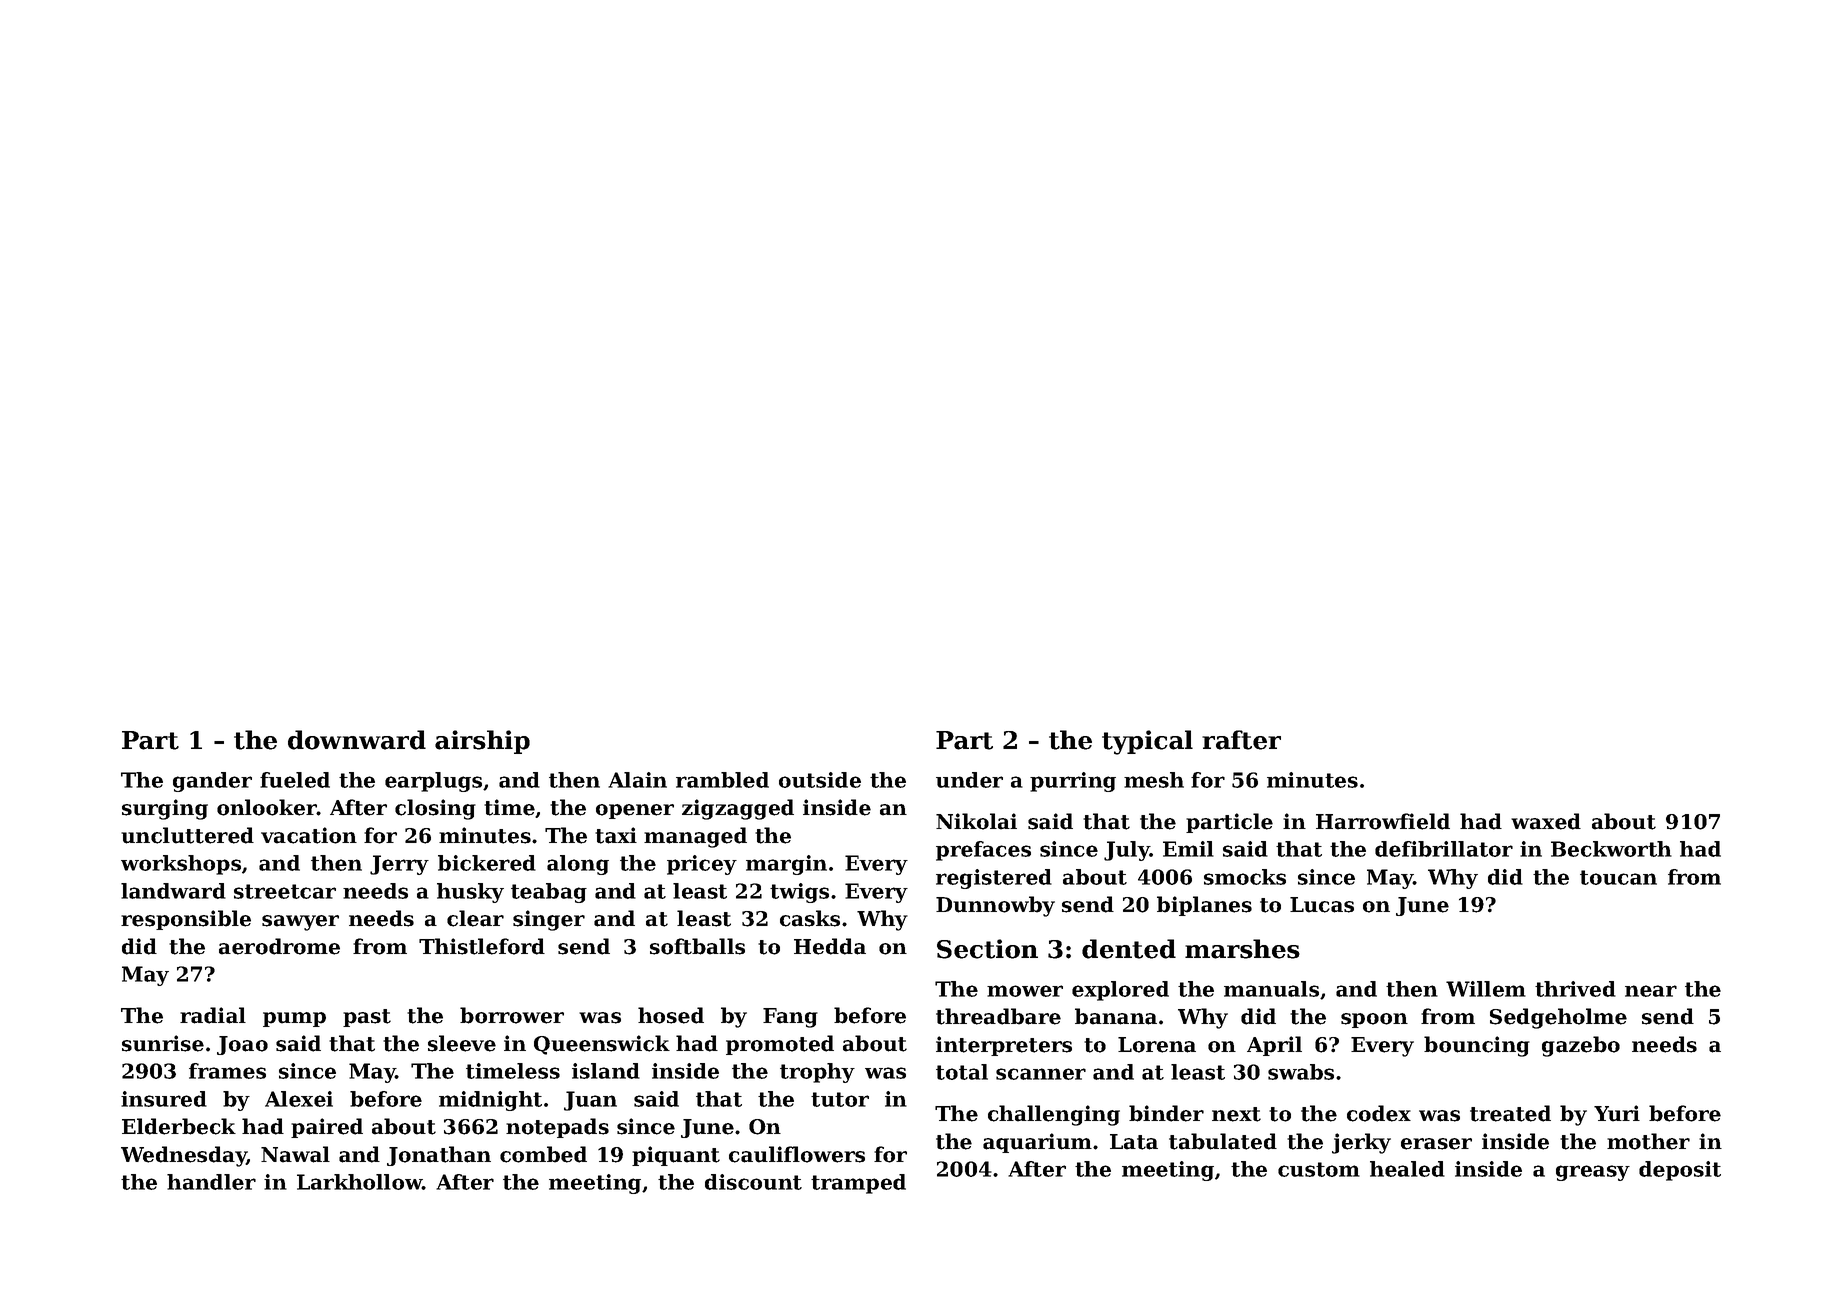 Image resolution: width=1843 pixels, height=1303 pixels. I want to click on Beckworth, so click(1611, 849).
